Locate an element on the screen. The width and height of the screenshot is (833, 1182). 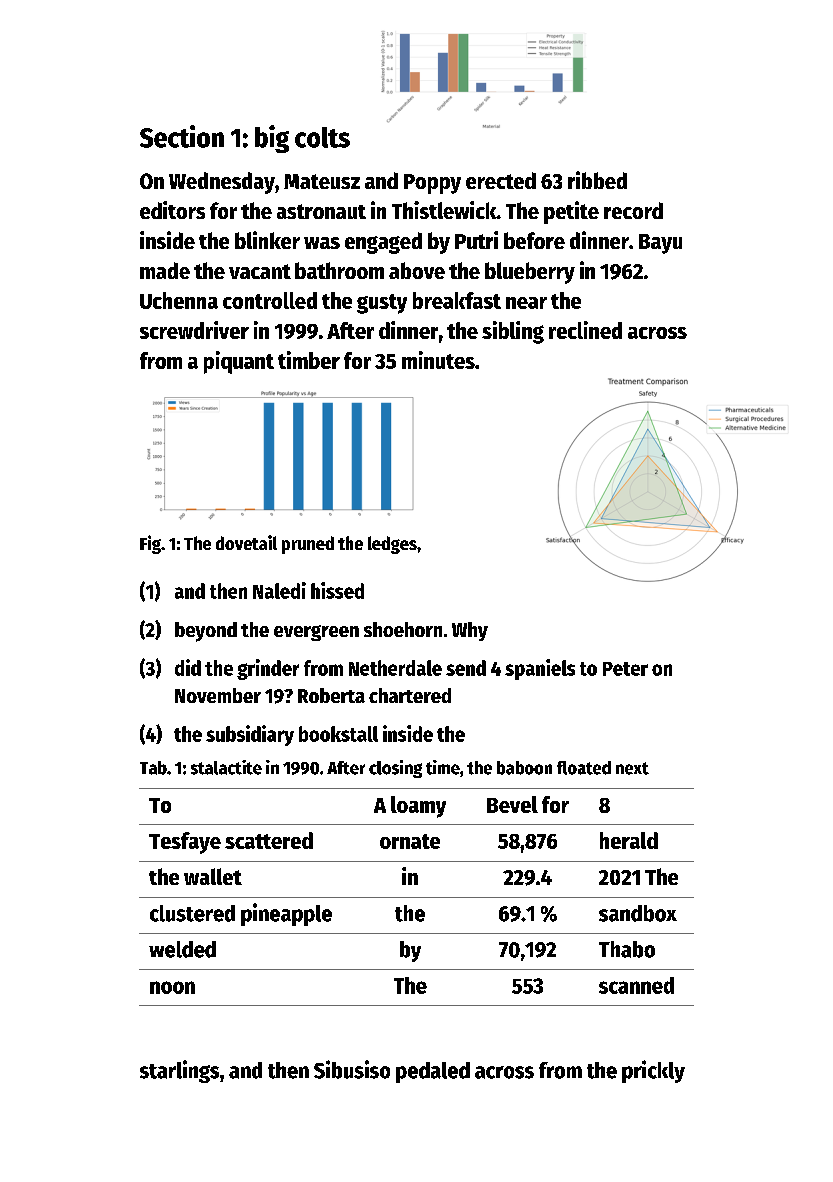
Peter is located at coordinates (625, 669).
